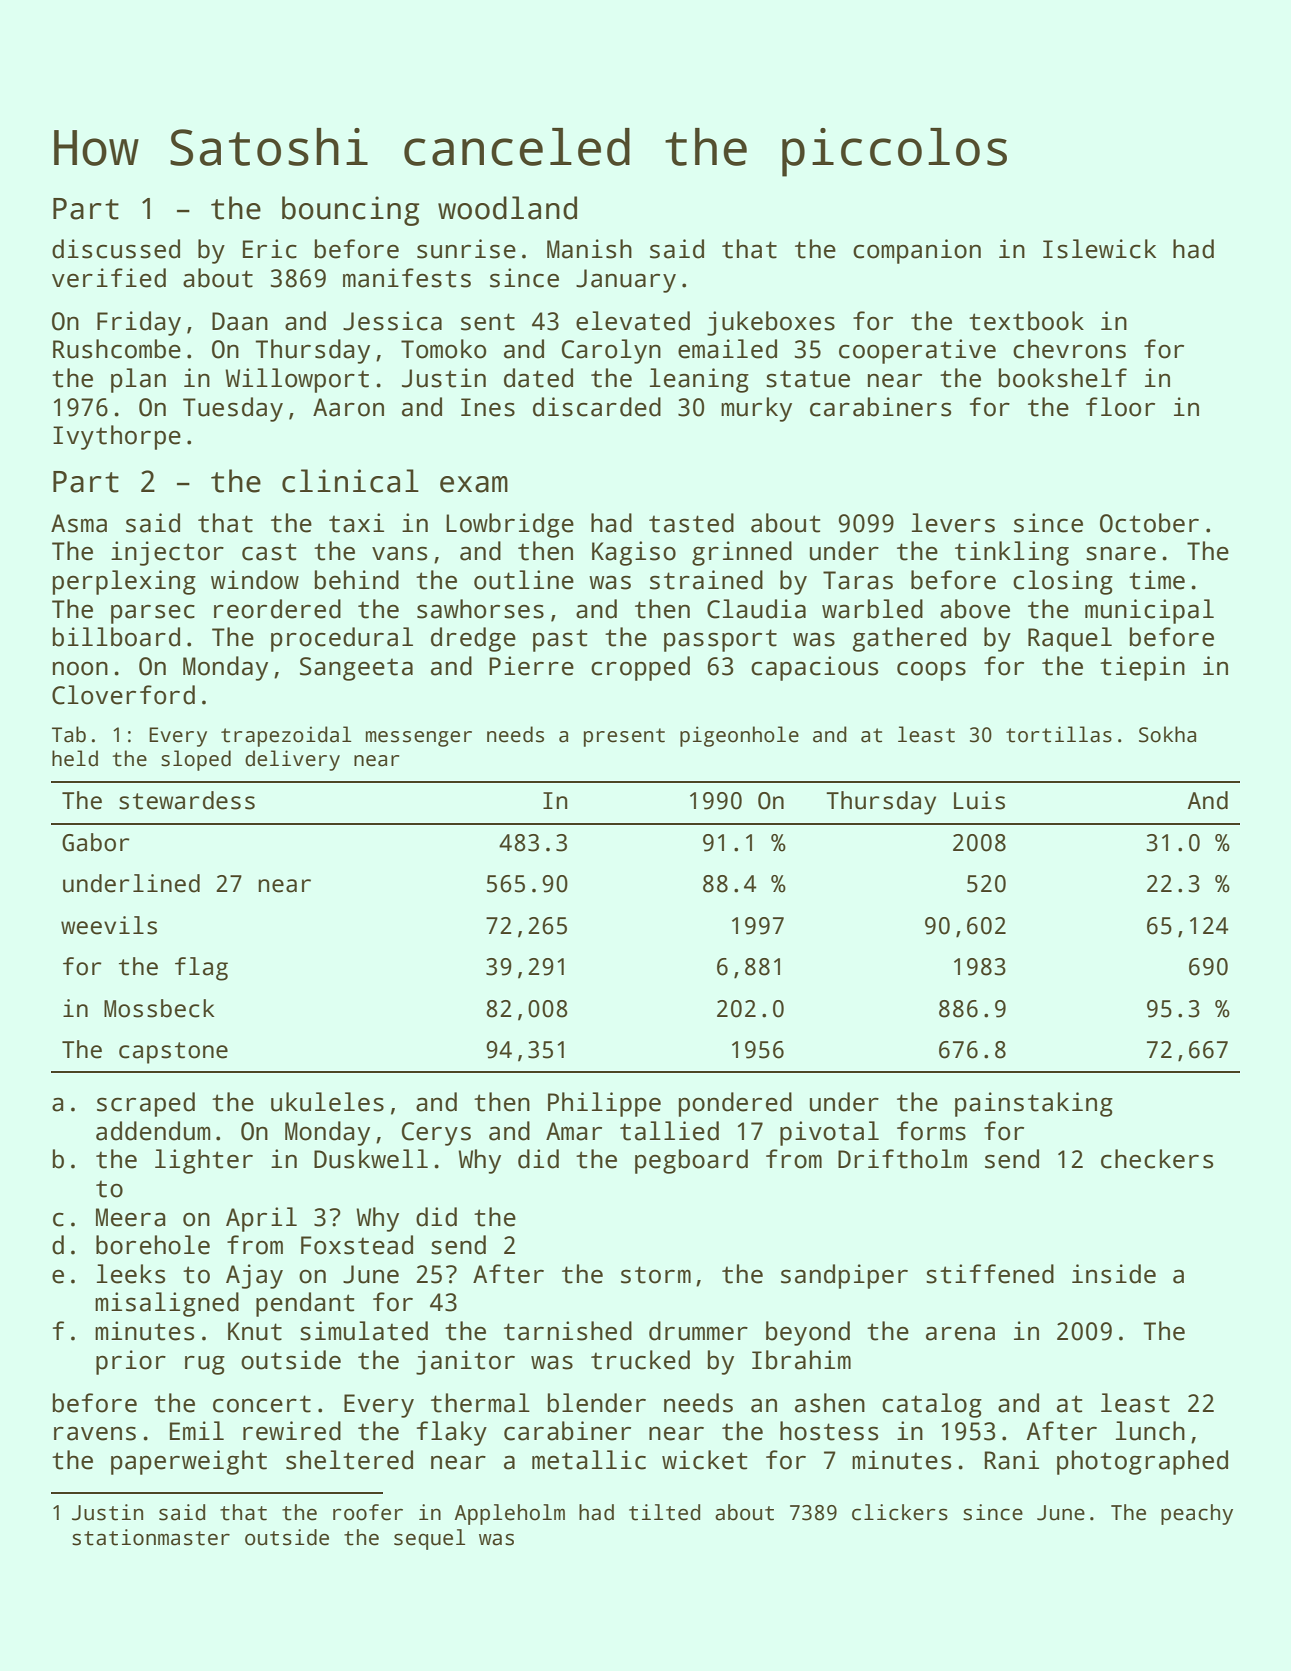 The image size is (1291, 1671). What do you see at coordinates (1197, 1514) in the page?
I see `peachy` at bounding box center [1197, 1514].
